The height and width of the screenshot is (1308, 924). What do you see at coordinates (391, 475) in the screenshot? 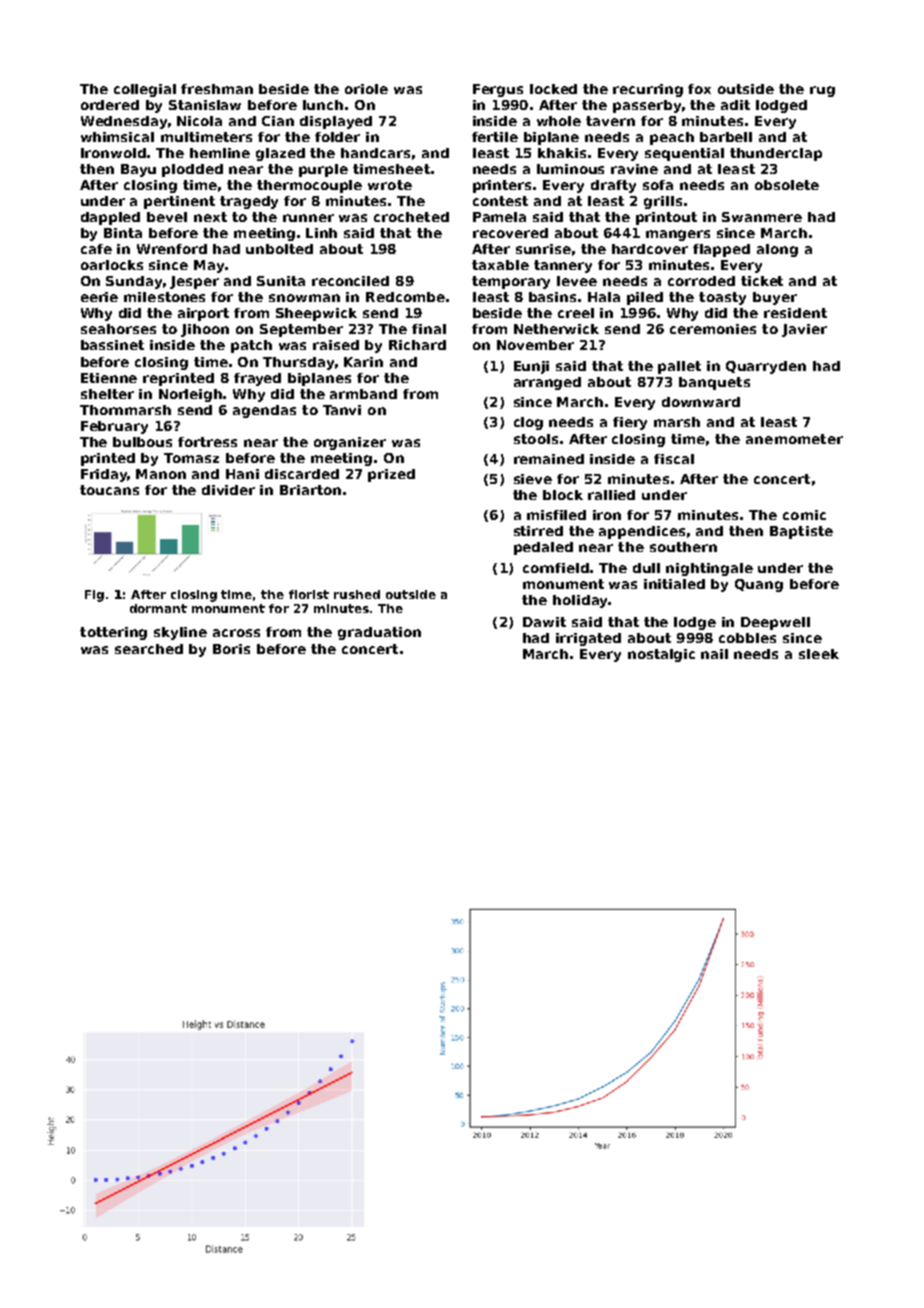
I see `prized` at bounding box center [391, 475].
